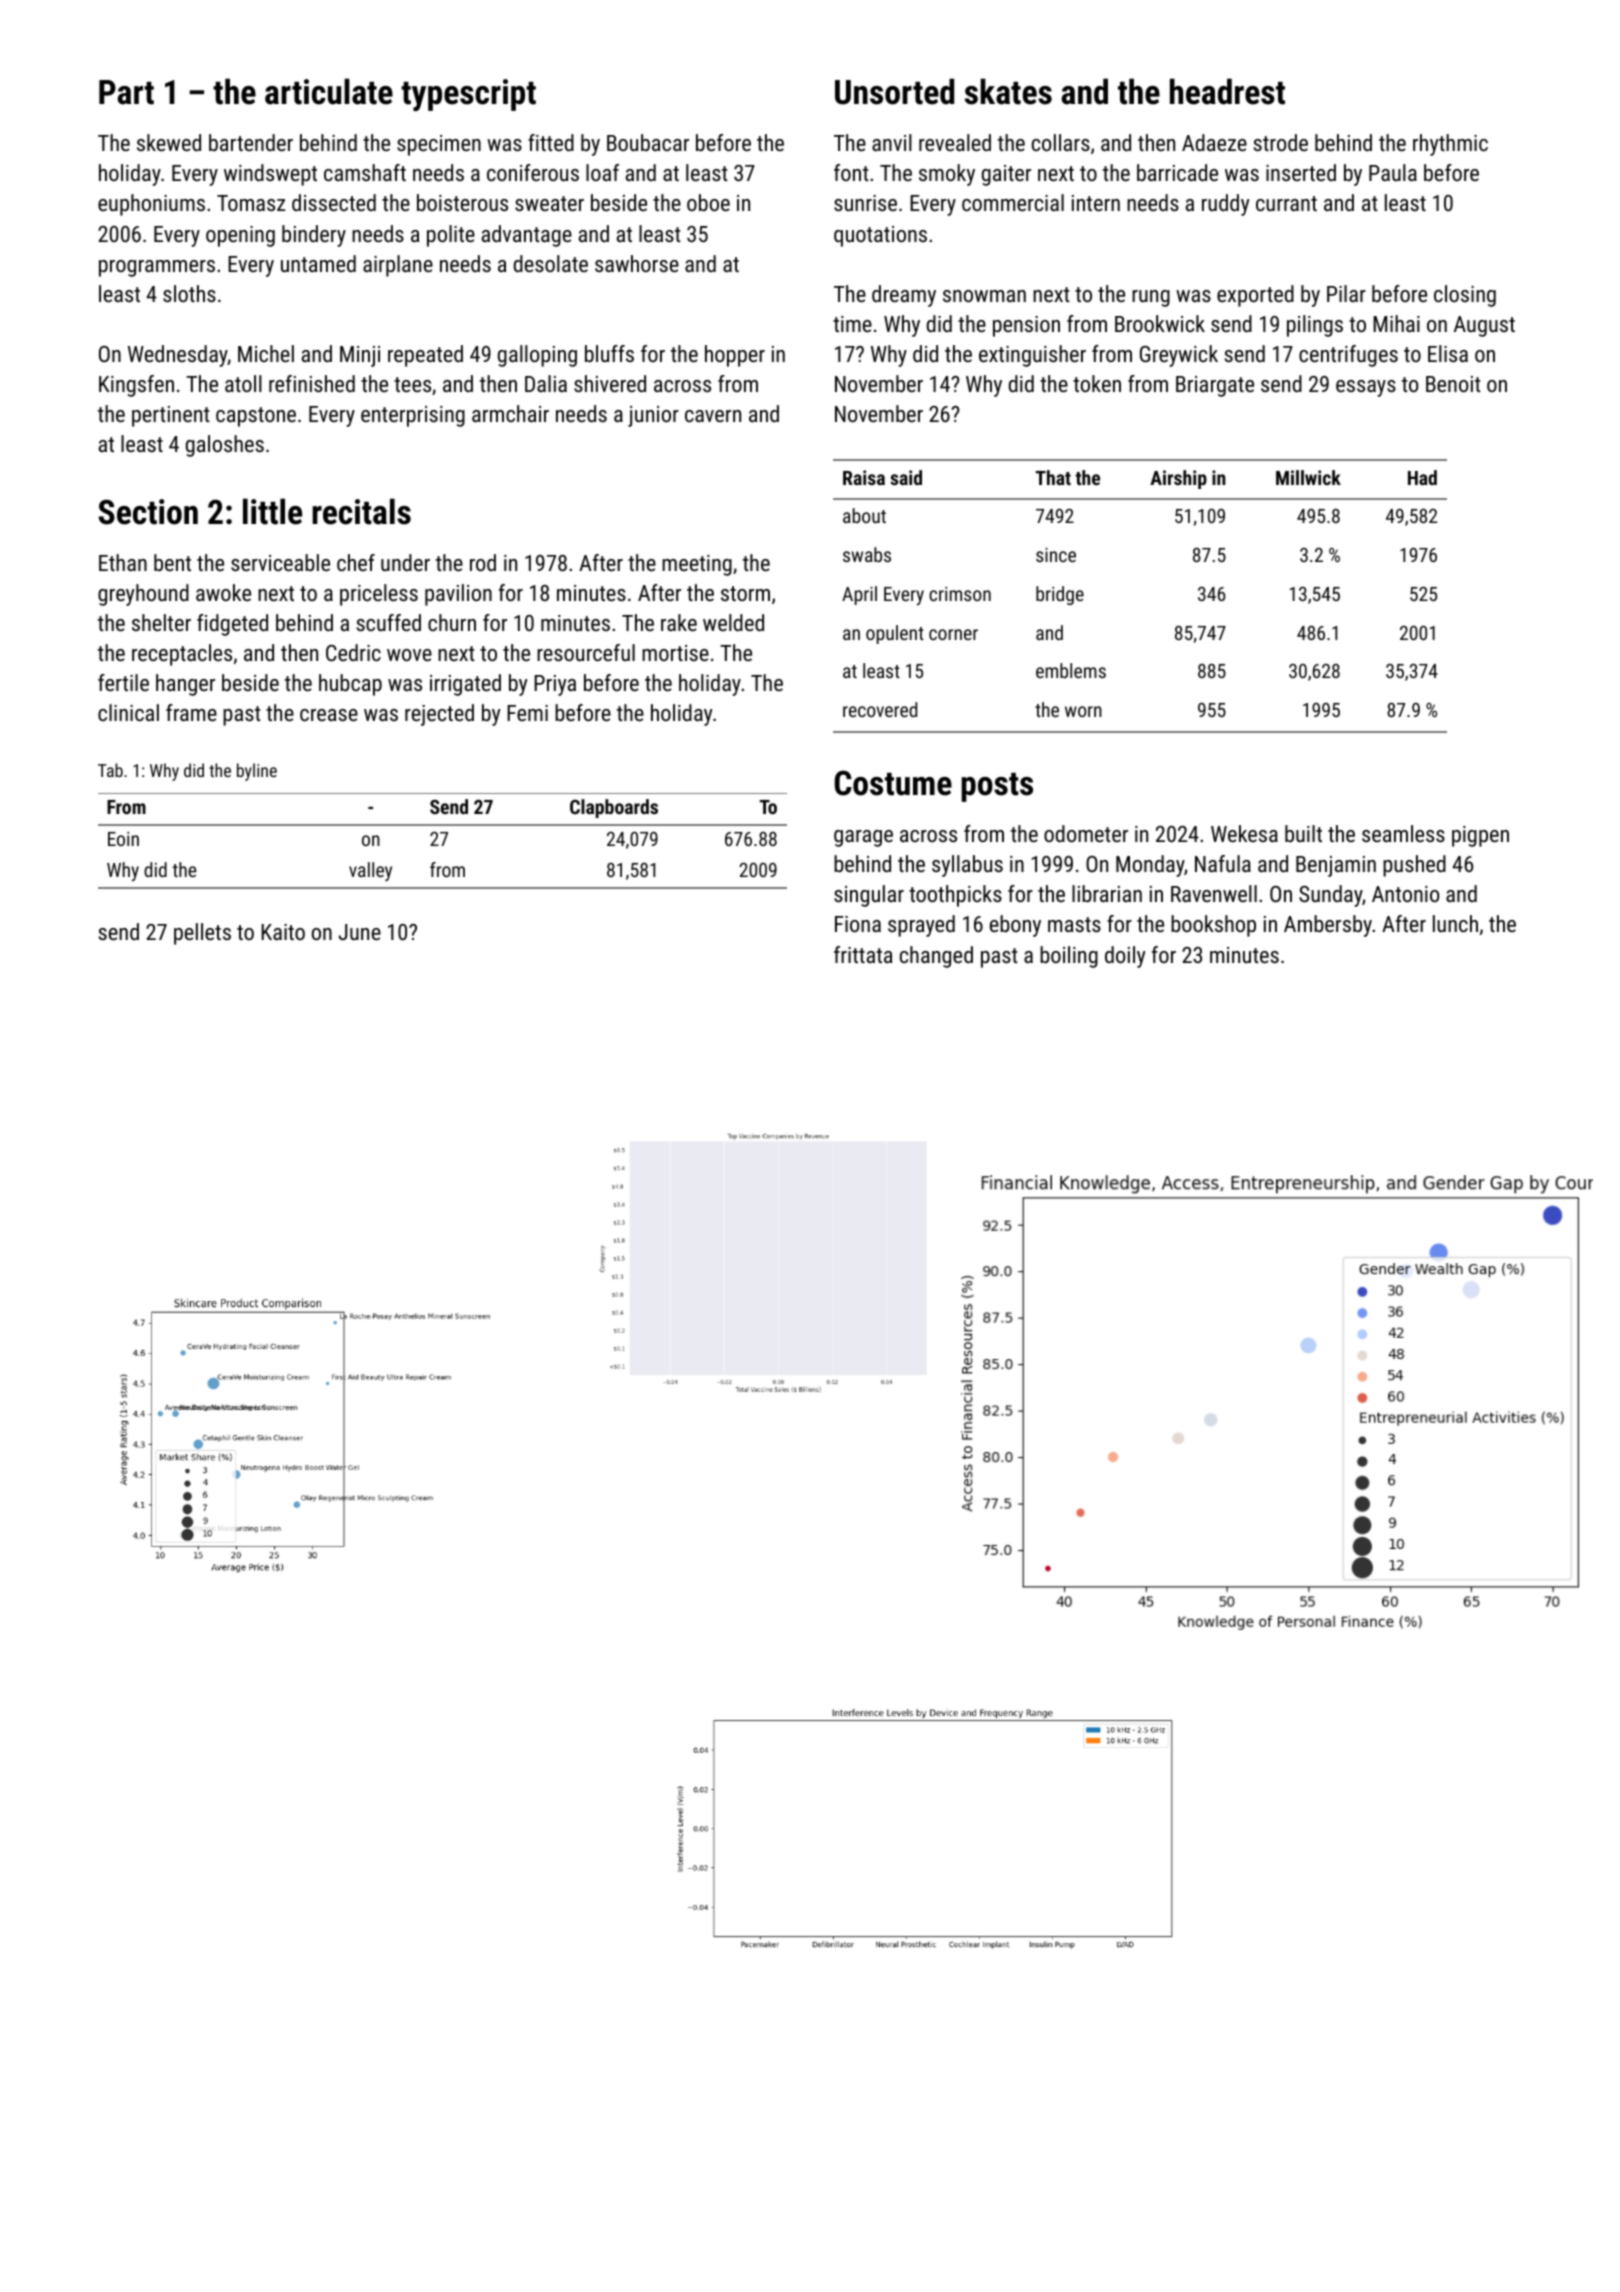 This screenshot has width=1620, height=2292. I want to click on skates, so click(1008, 91).
